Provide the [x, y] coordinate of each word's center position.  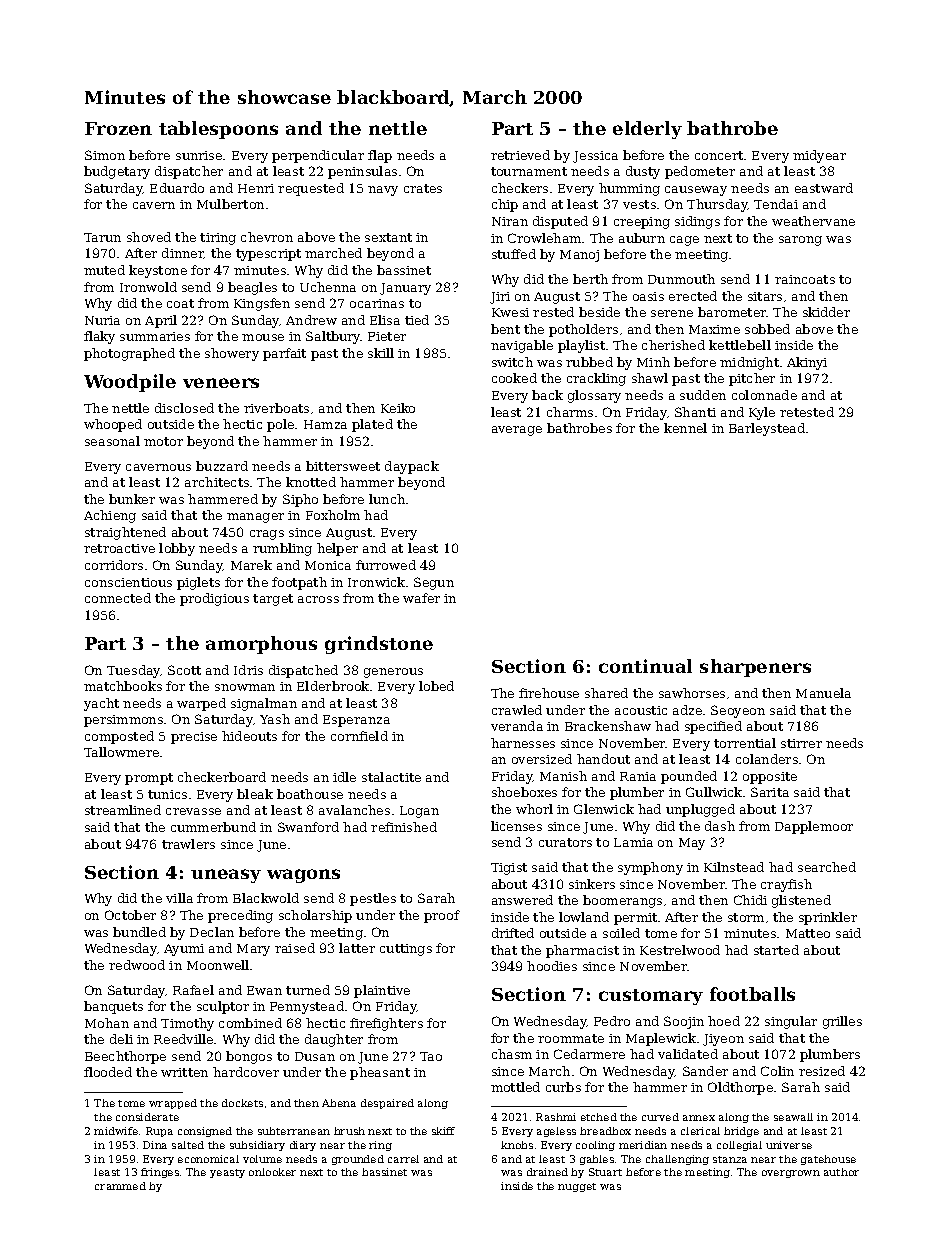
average [517, 431]
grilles [842, 1022]
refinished [404, 827]
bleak [255, 794]
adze [687, 710]
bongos [249, 1057]
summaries [155, 336]
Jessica [595, 157]
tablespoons [218, 130]
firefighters [386, 1024]
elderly [647, 130]
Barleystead [767, 429]
